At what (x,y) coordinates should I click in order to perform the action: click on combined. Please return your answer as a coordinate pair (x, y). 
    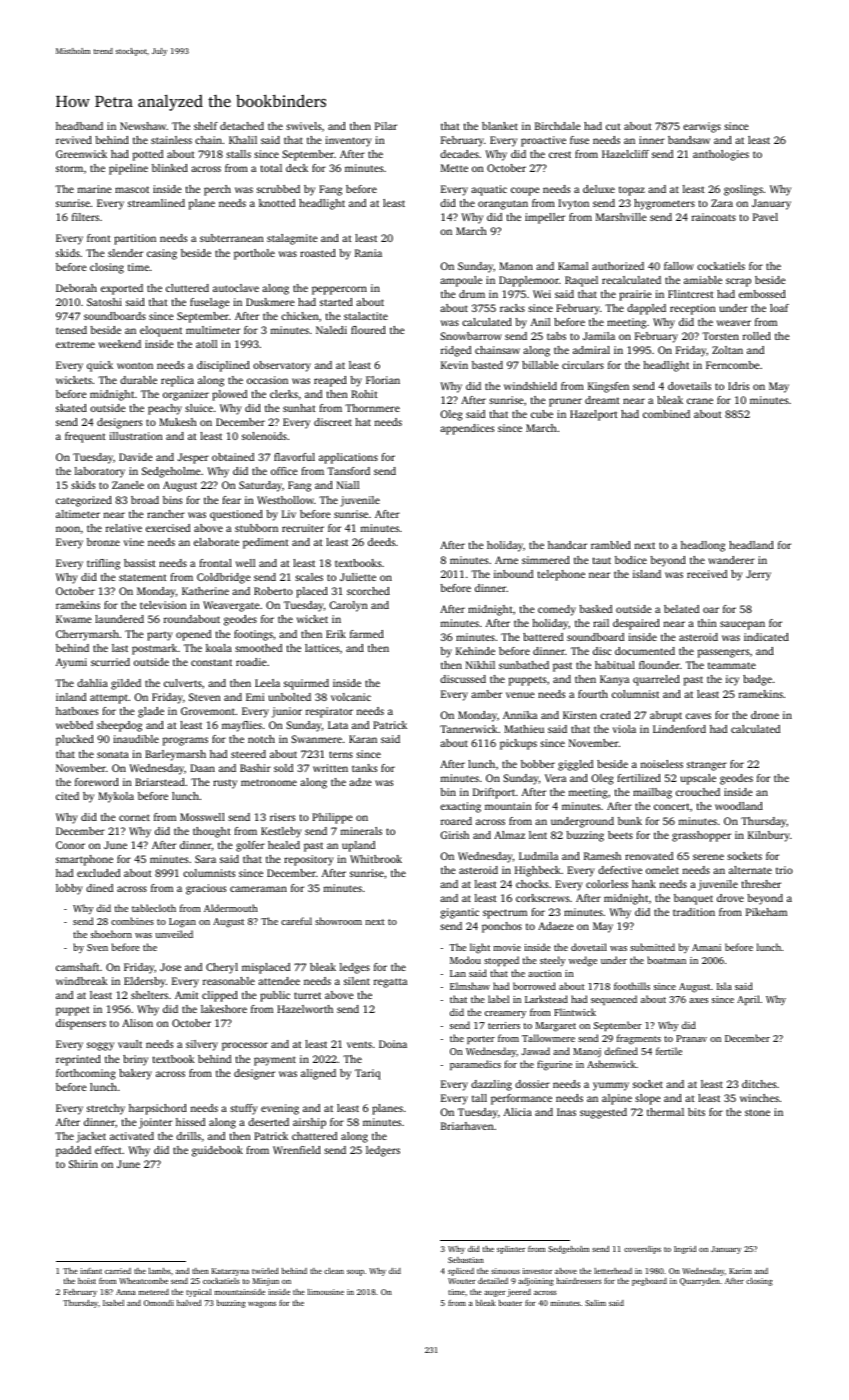
    Looking at the image, I should click on (666, 414).
